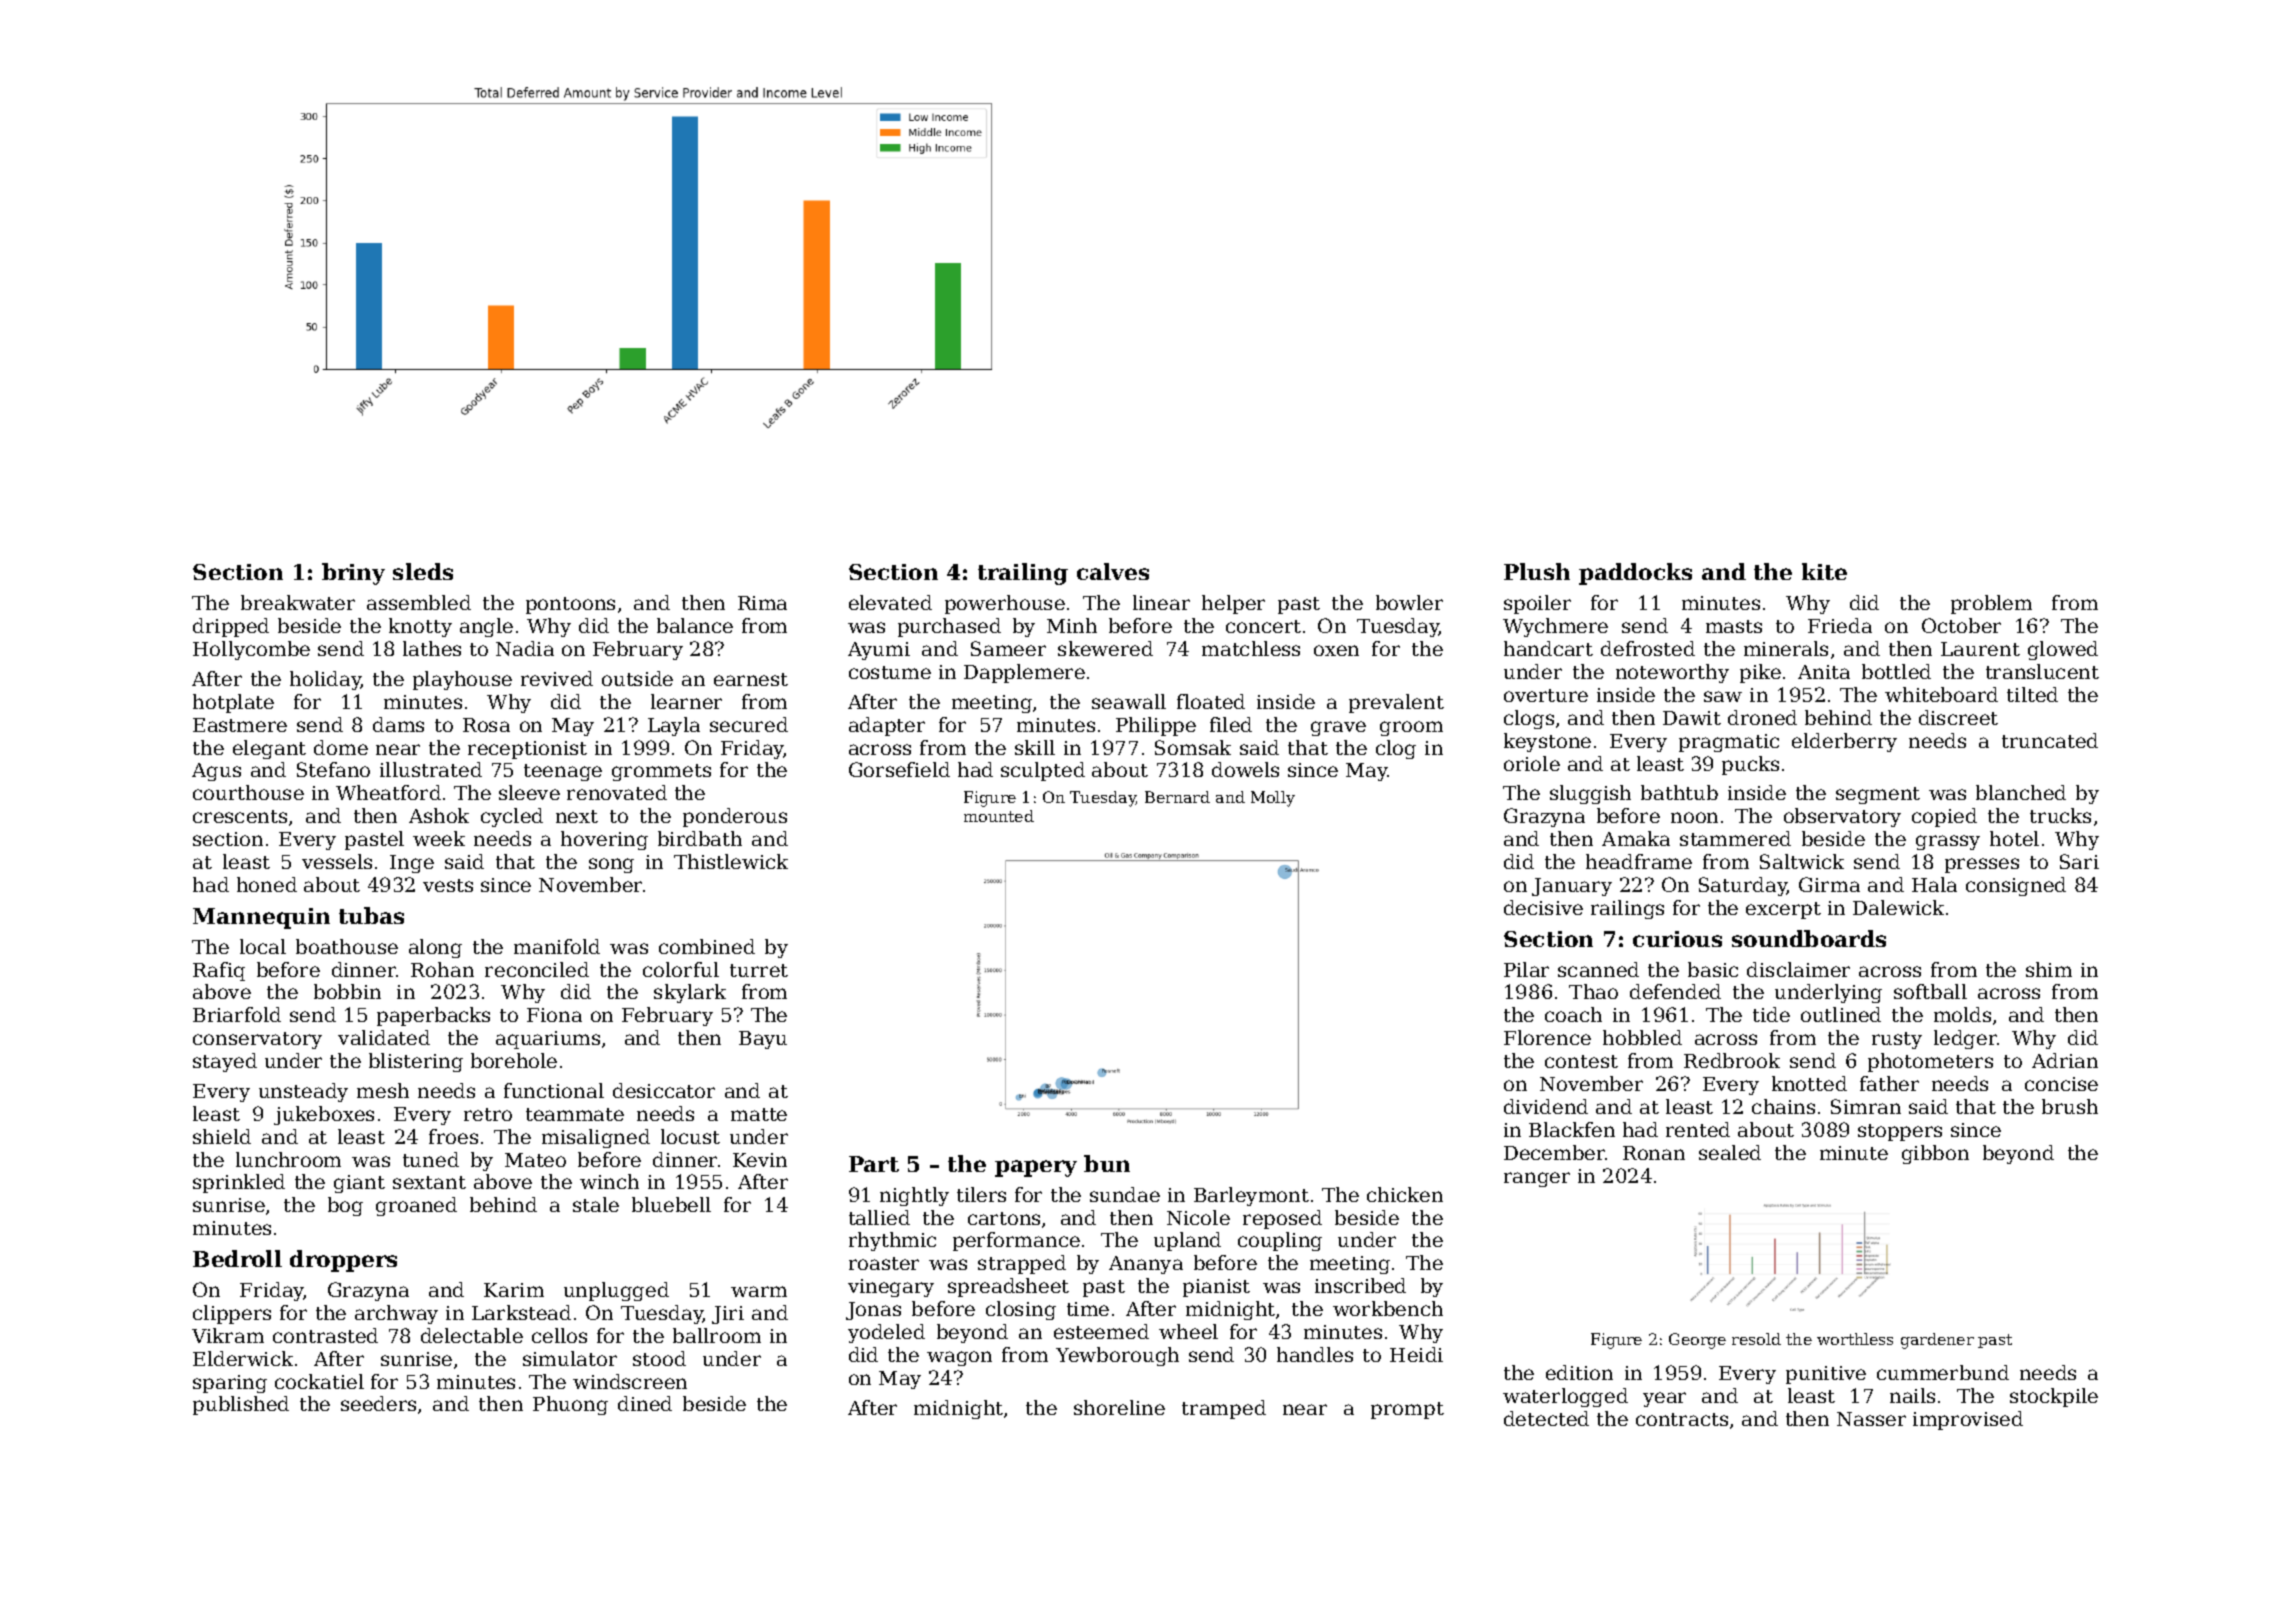  What do you see at coordinates (759, 970) in the page?
I see `turret` at bounding box center [759, 970].
